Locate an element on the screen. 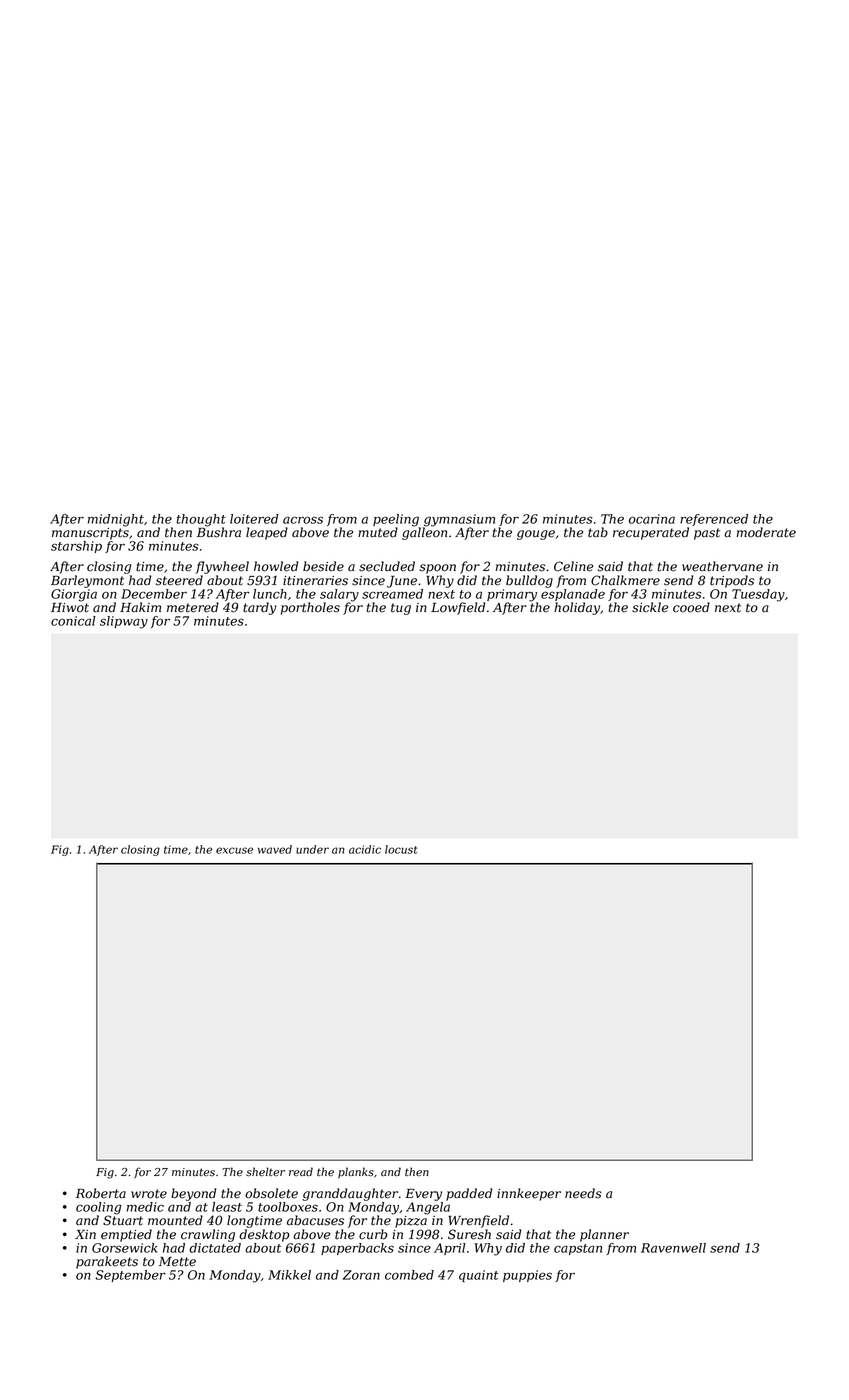 The image size is (849, 1400). Ravenwell is located at coordinates (673, 1248).
